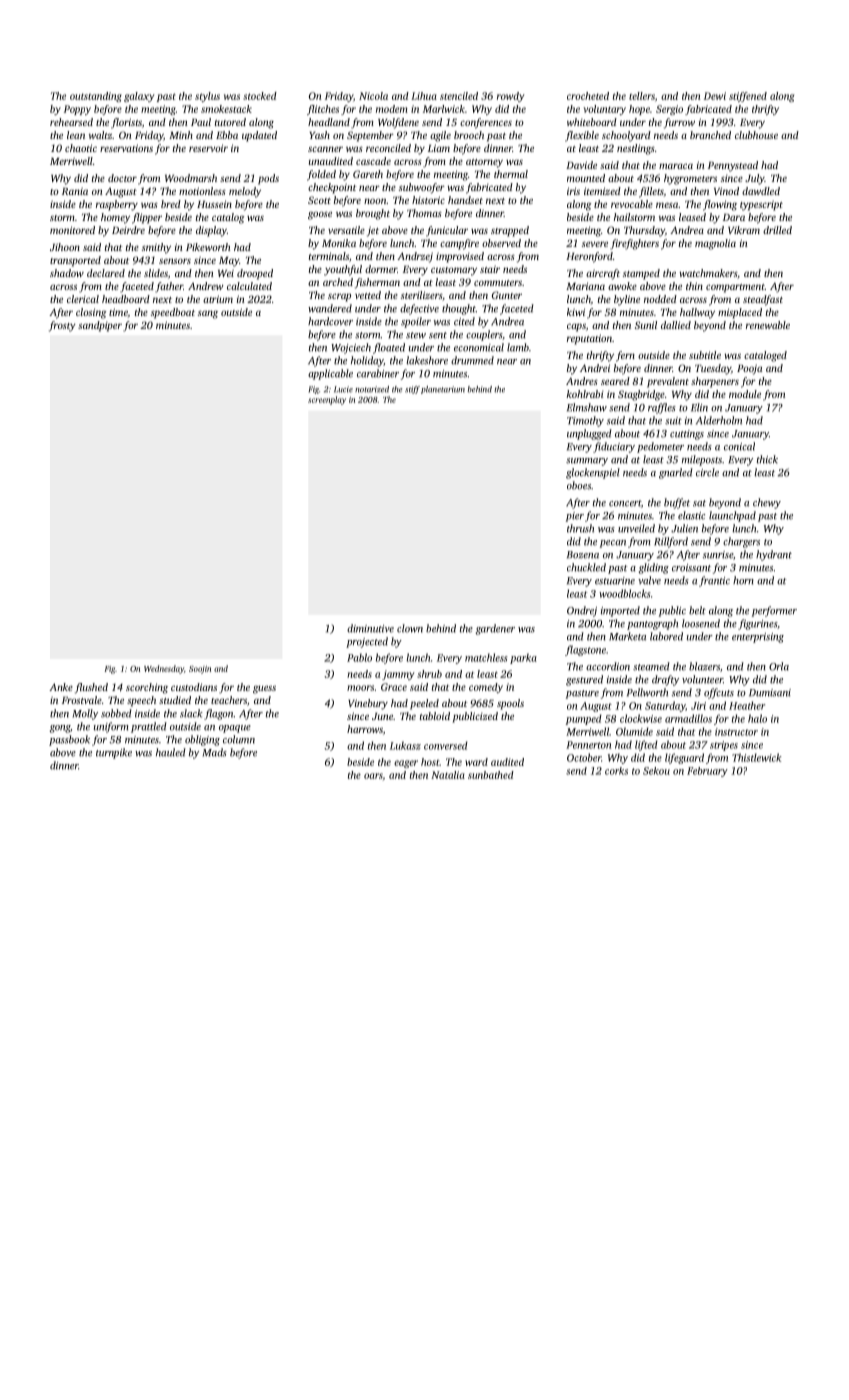 The width and height of the screenshot is (849, 1400). Describe the element at coordinates (767, 503) in the screenshot. I see `chewy` at that location.
